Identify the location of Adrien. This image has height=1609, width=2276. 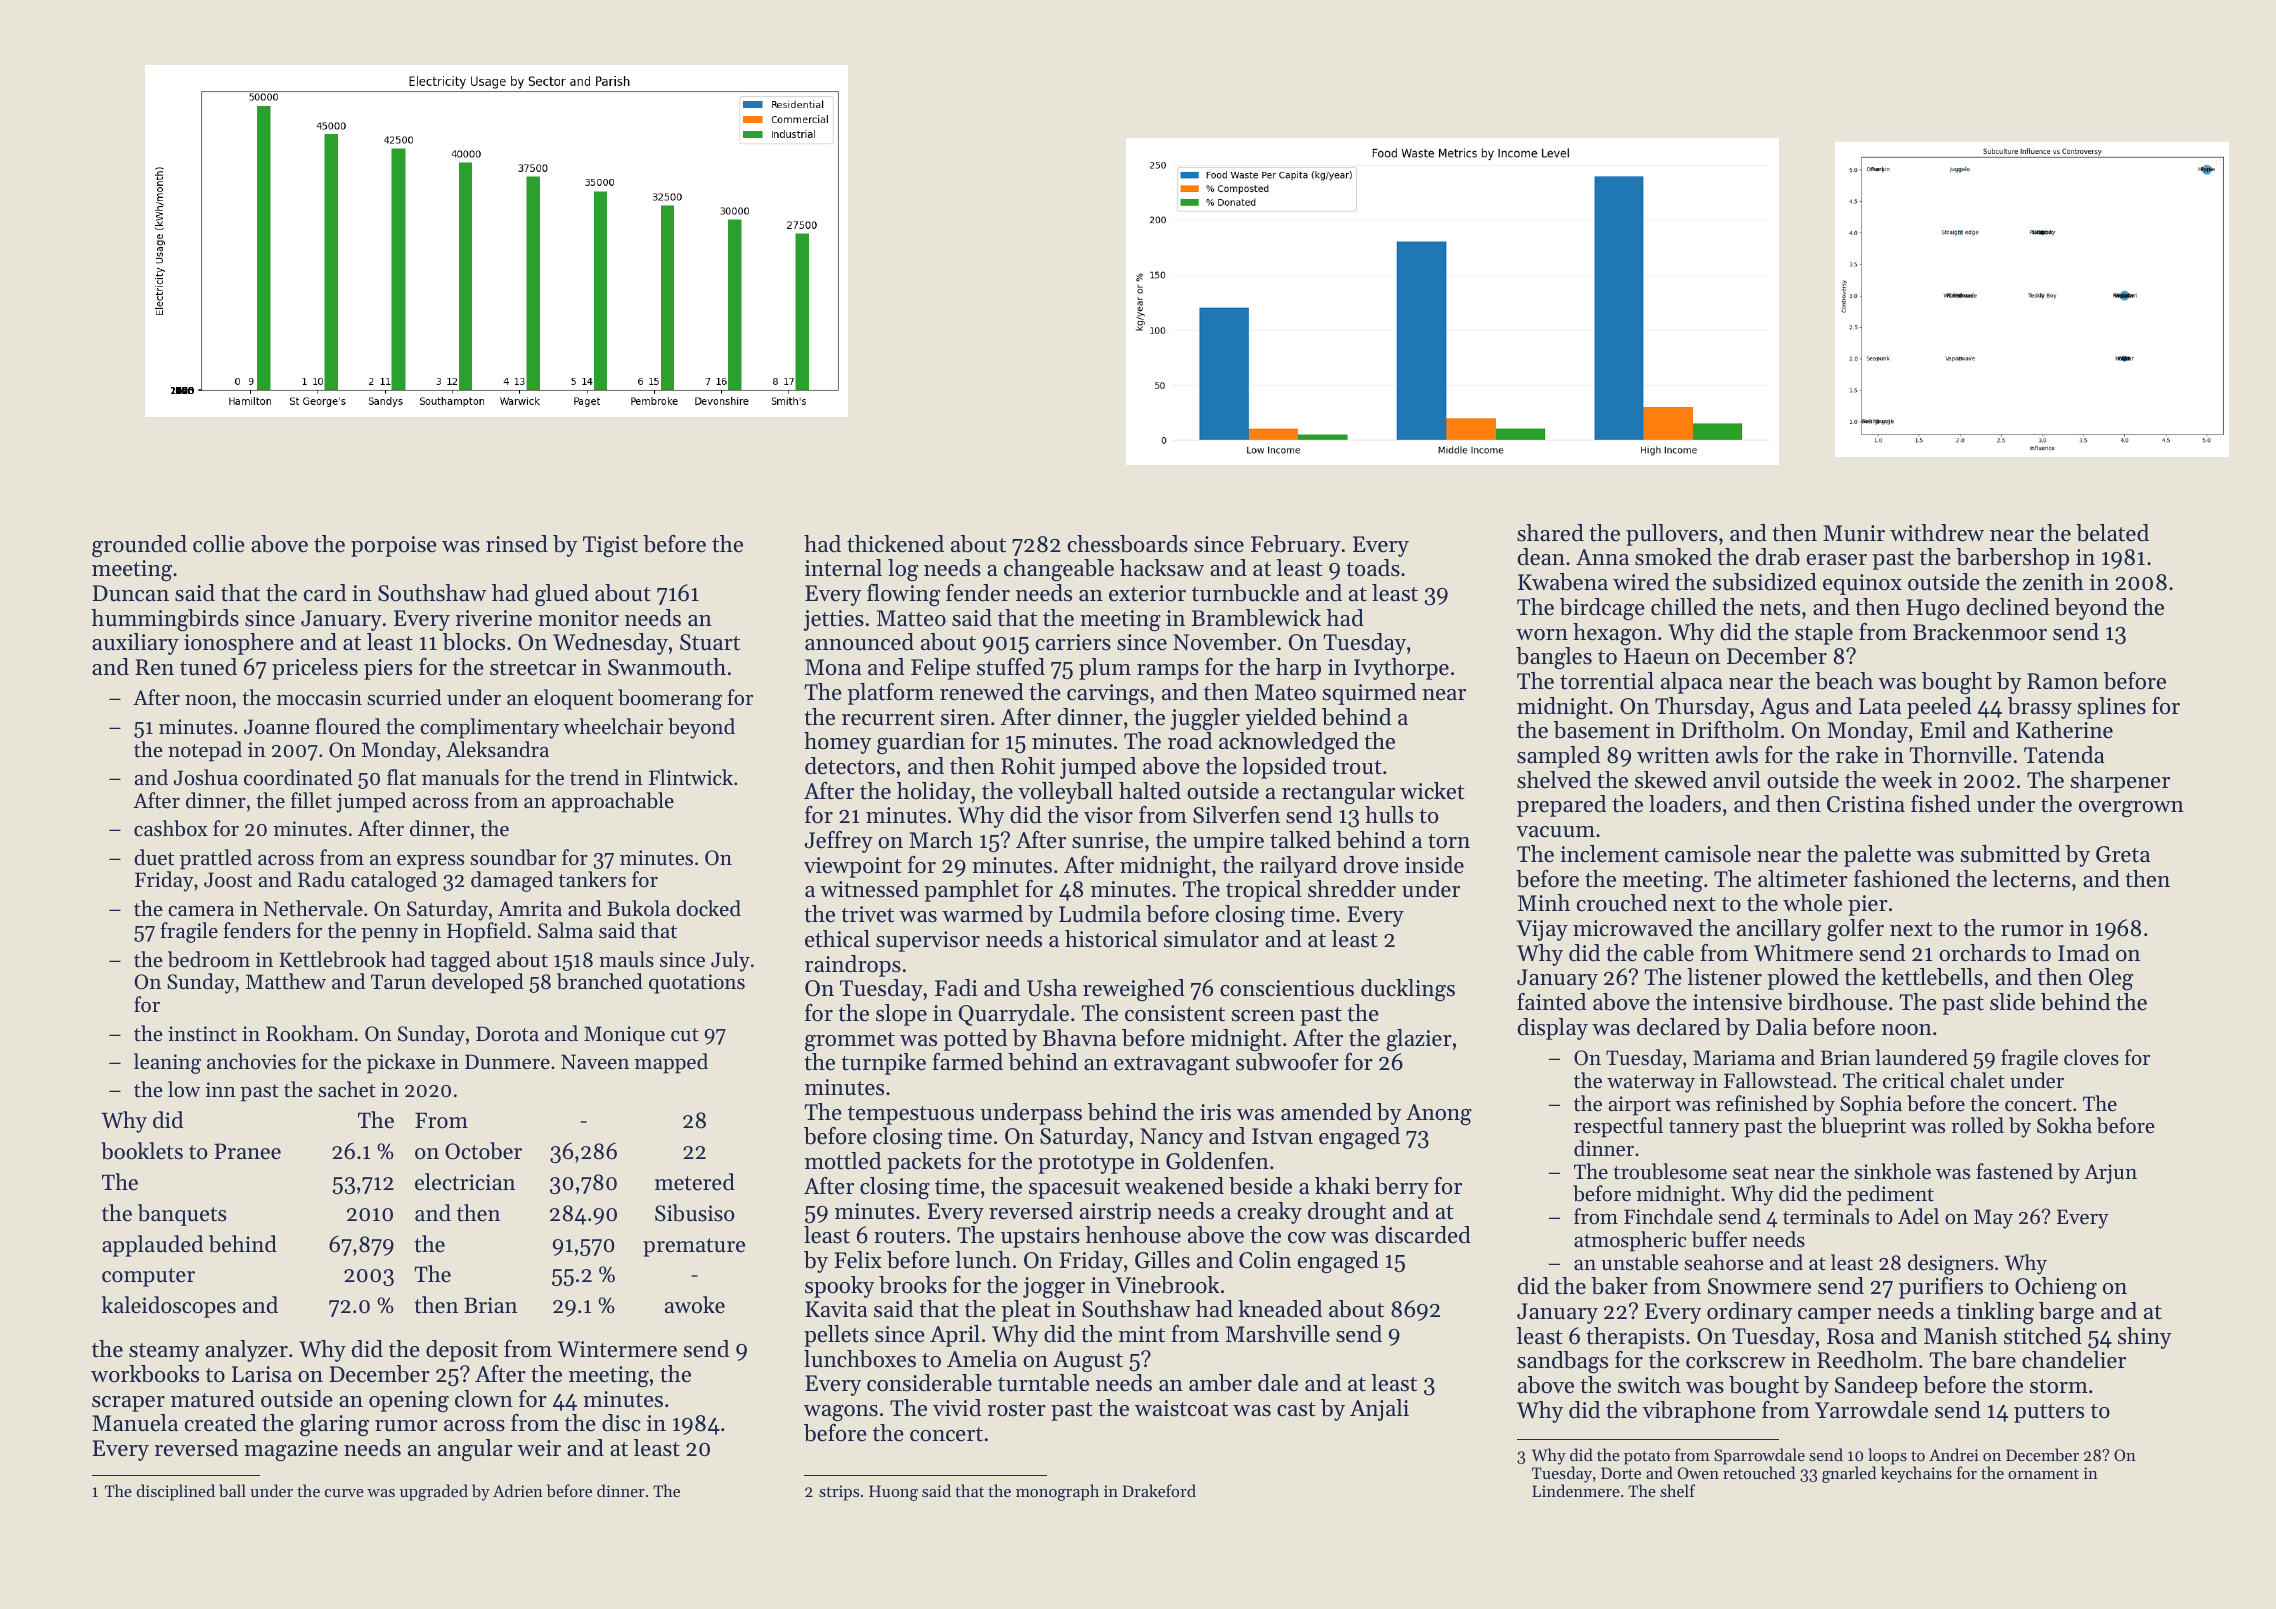
(518, 1490).
